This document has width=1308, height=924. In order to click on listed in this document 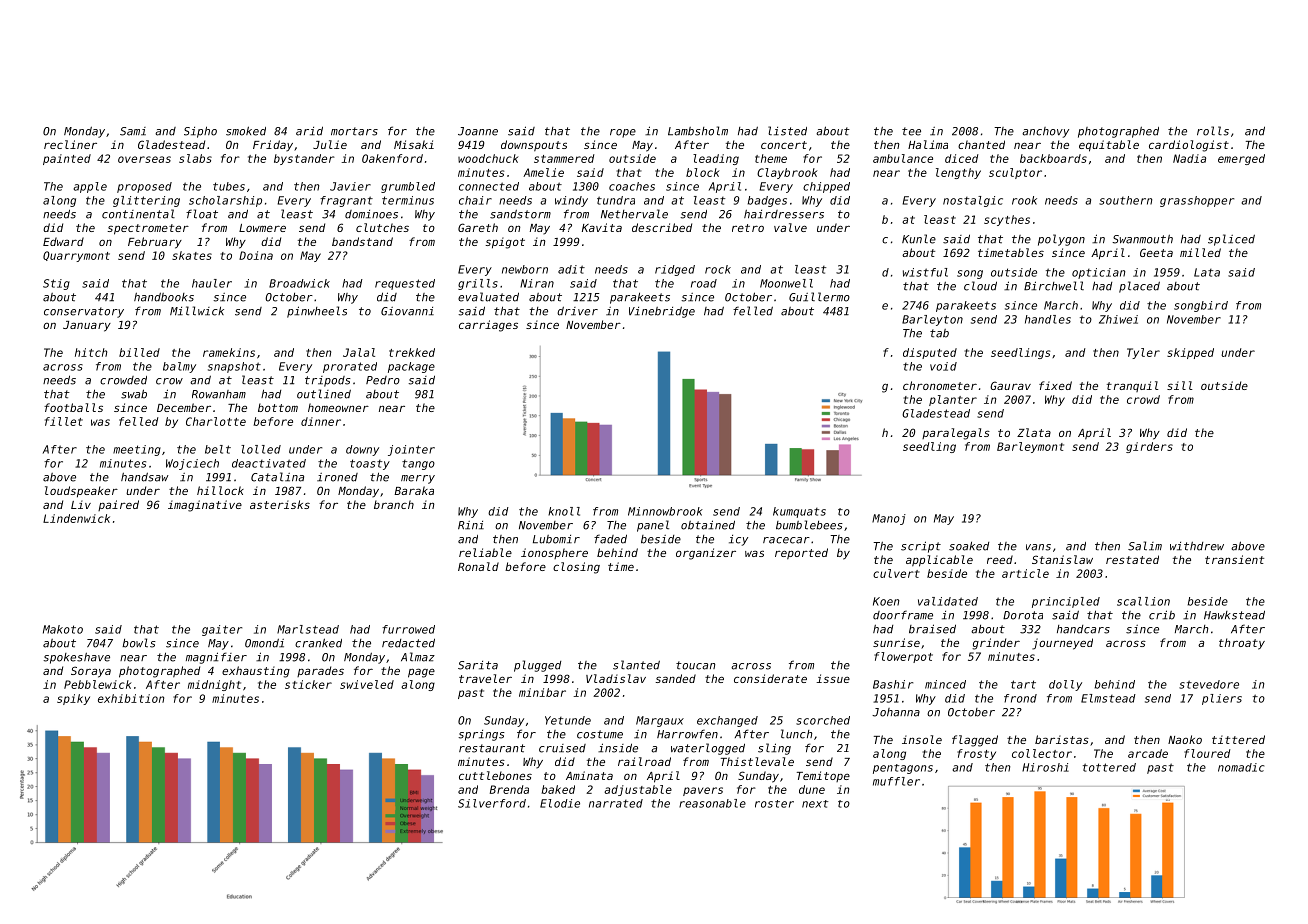, I will do `click(787, 131)`.
